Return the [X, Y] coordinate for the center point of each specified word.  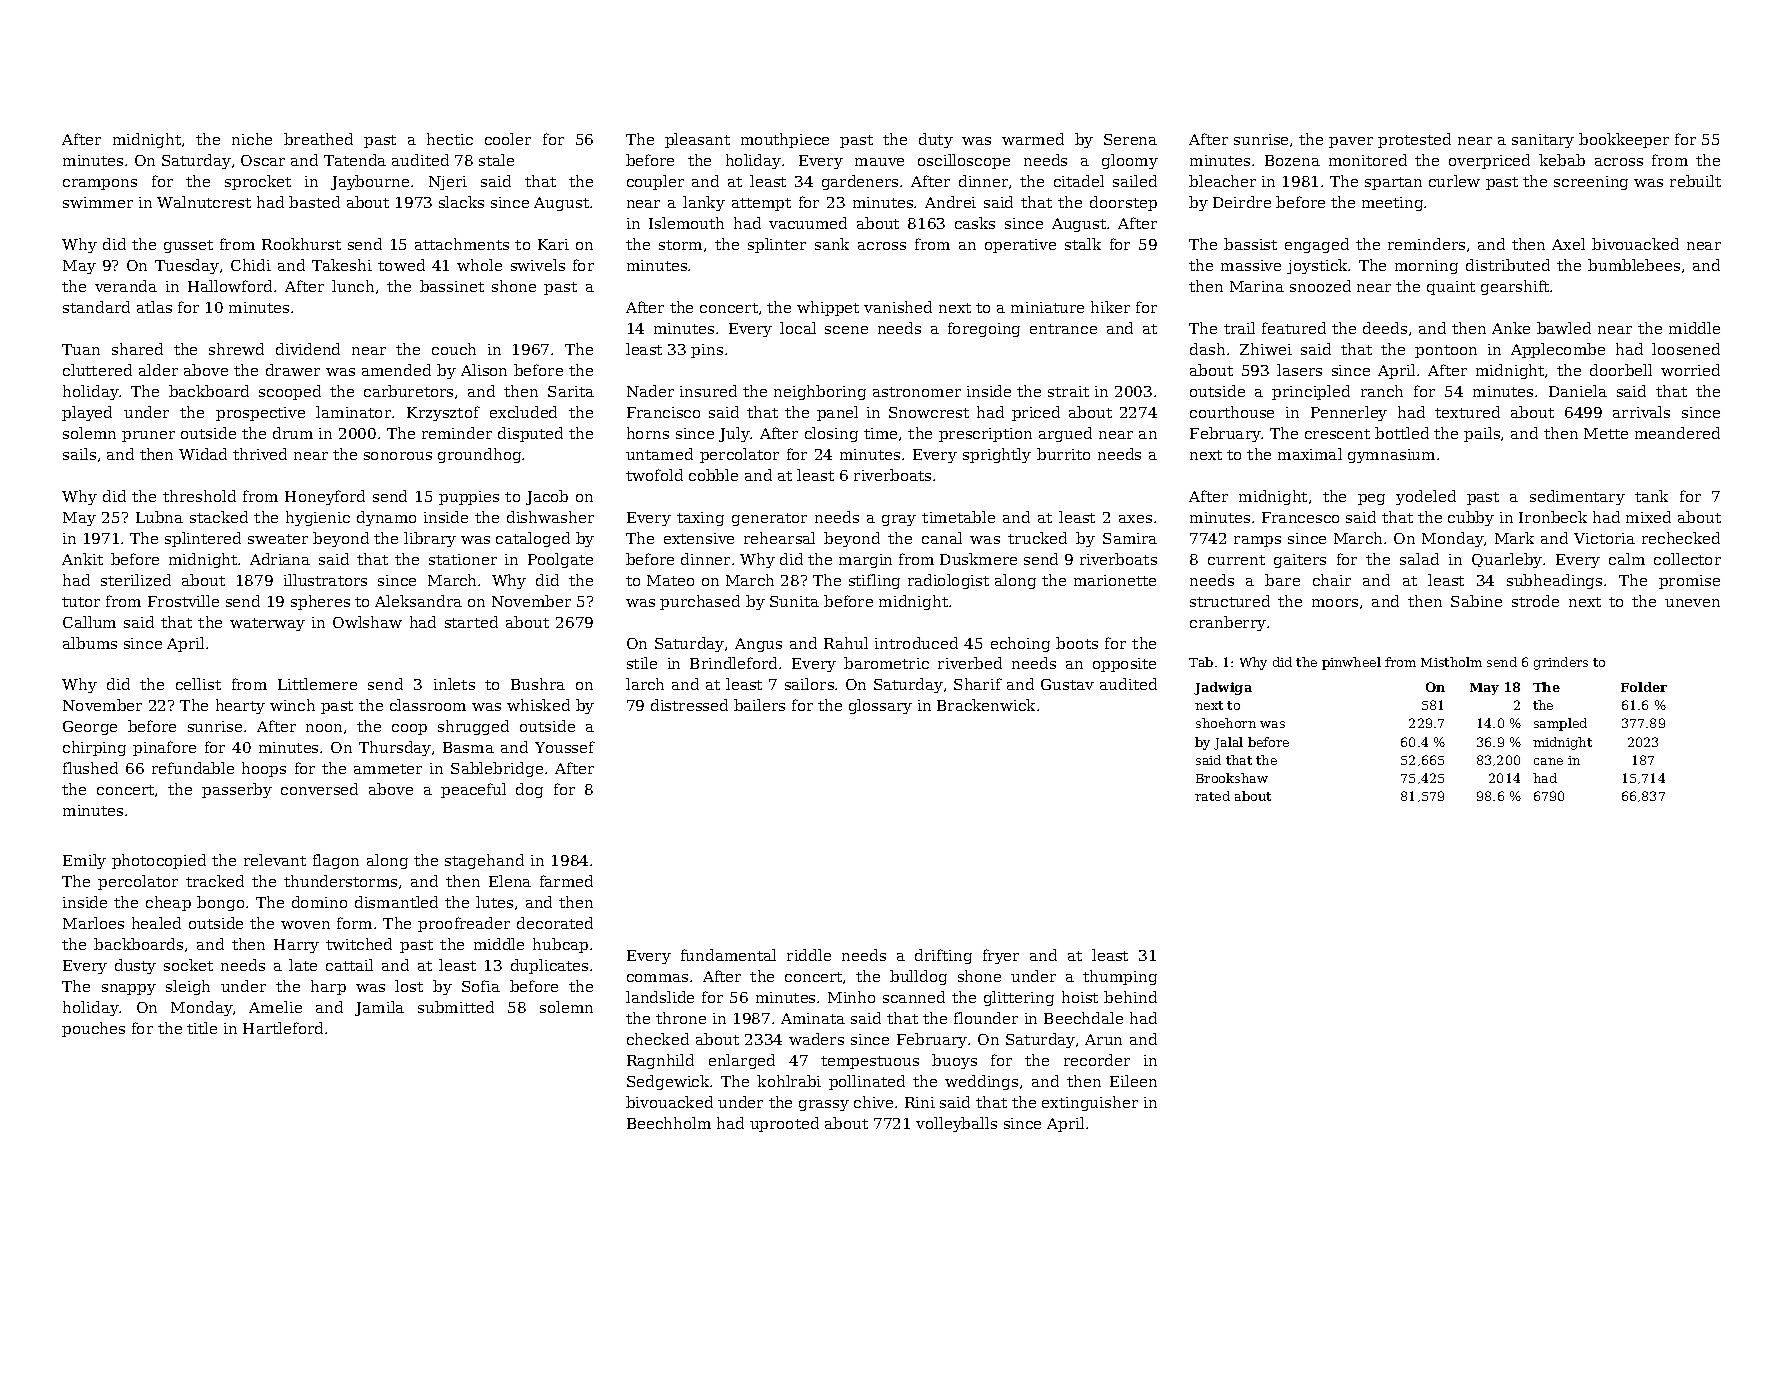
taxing [700, 519]
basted [314, 202]
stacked [219, 517]
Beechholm [669, 1123]
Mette [1606, 433]
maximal [1310, 454]
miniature [1047, 307]
